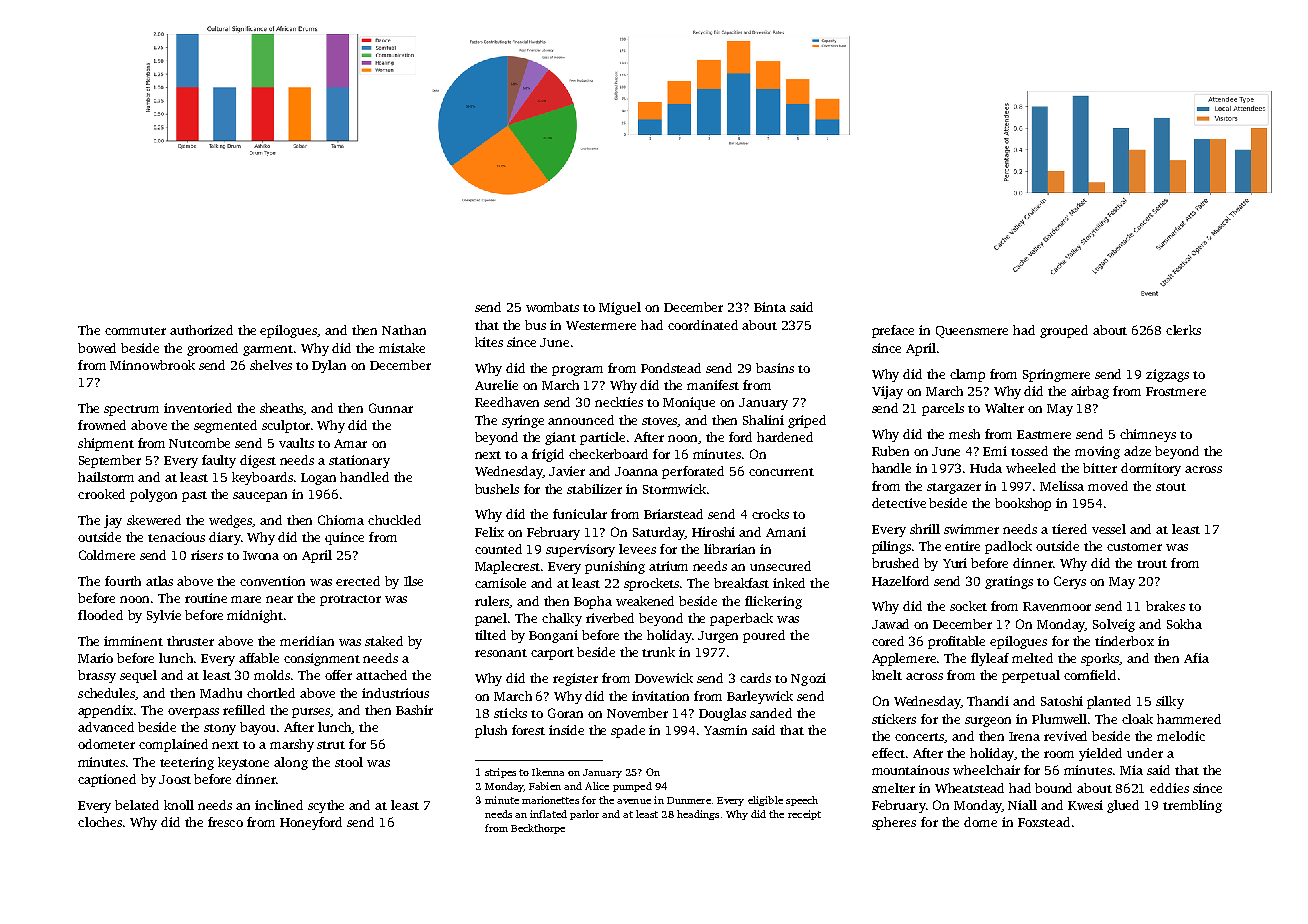 The image size is (1308, 924). Describe the element at coordinates (552, 307) in the image. I see `wombats` at that location.
